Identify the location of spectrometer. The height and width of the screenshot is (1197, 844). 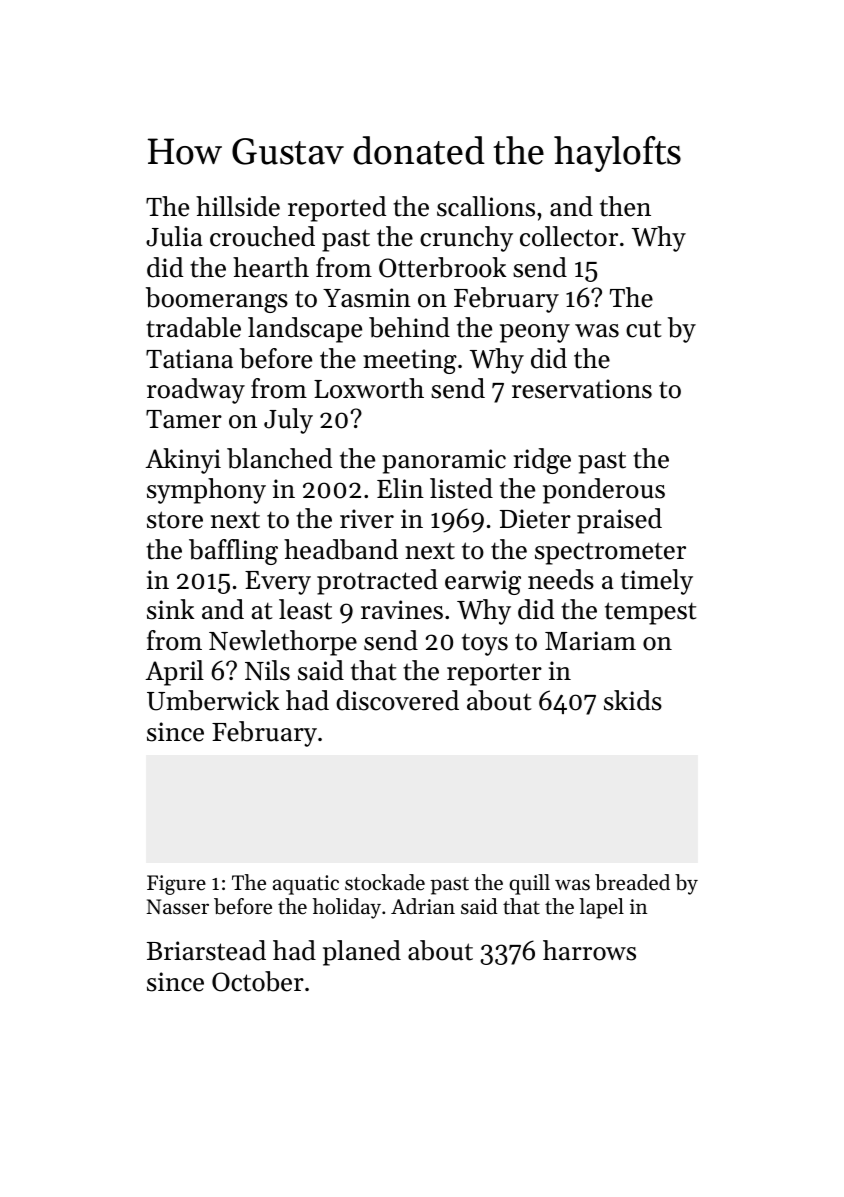
(610, 553).
